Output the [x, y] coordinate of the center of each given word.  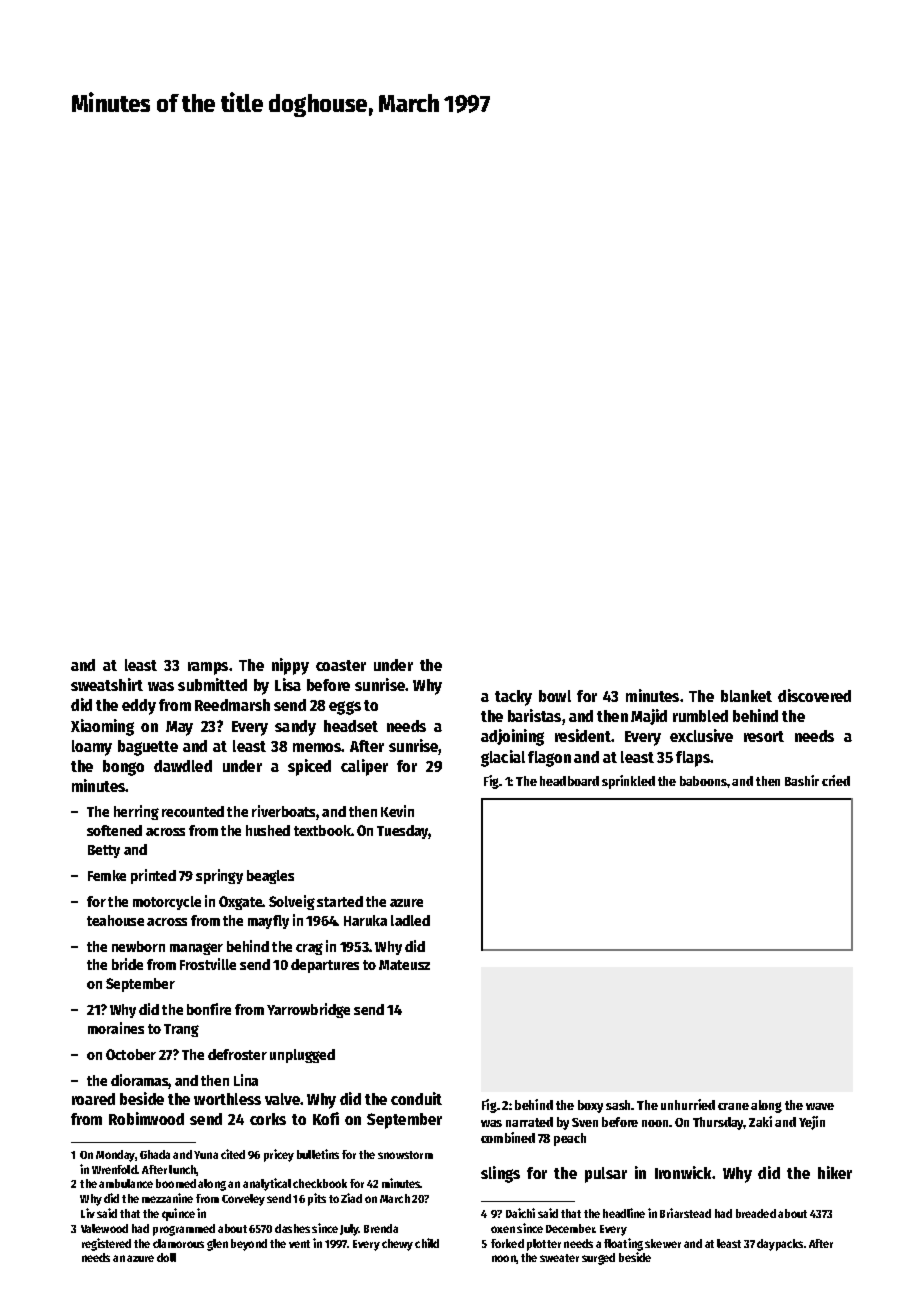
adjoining [512, 737]
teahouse [115, 920]
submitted [212, 684]
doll [166, 1257]
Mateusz [404, 965]
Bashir [802, 780]
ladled [410, 920]
